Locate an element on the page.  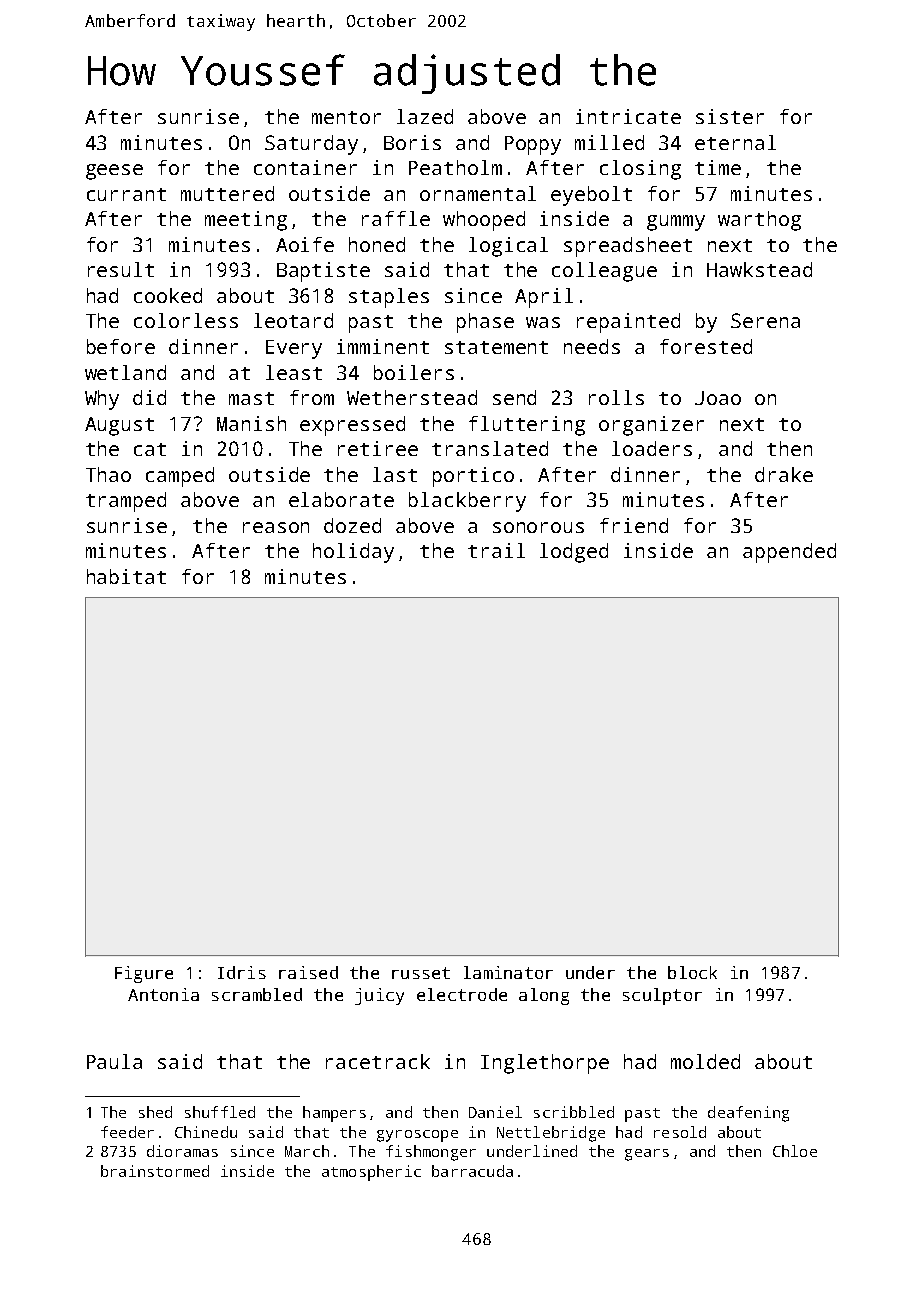
lodged is located at coordinates (574, 553).
